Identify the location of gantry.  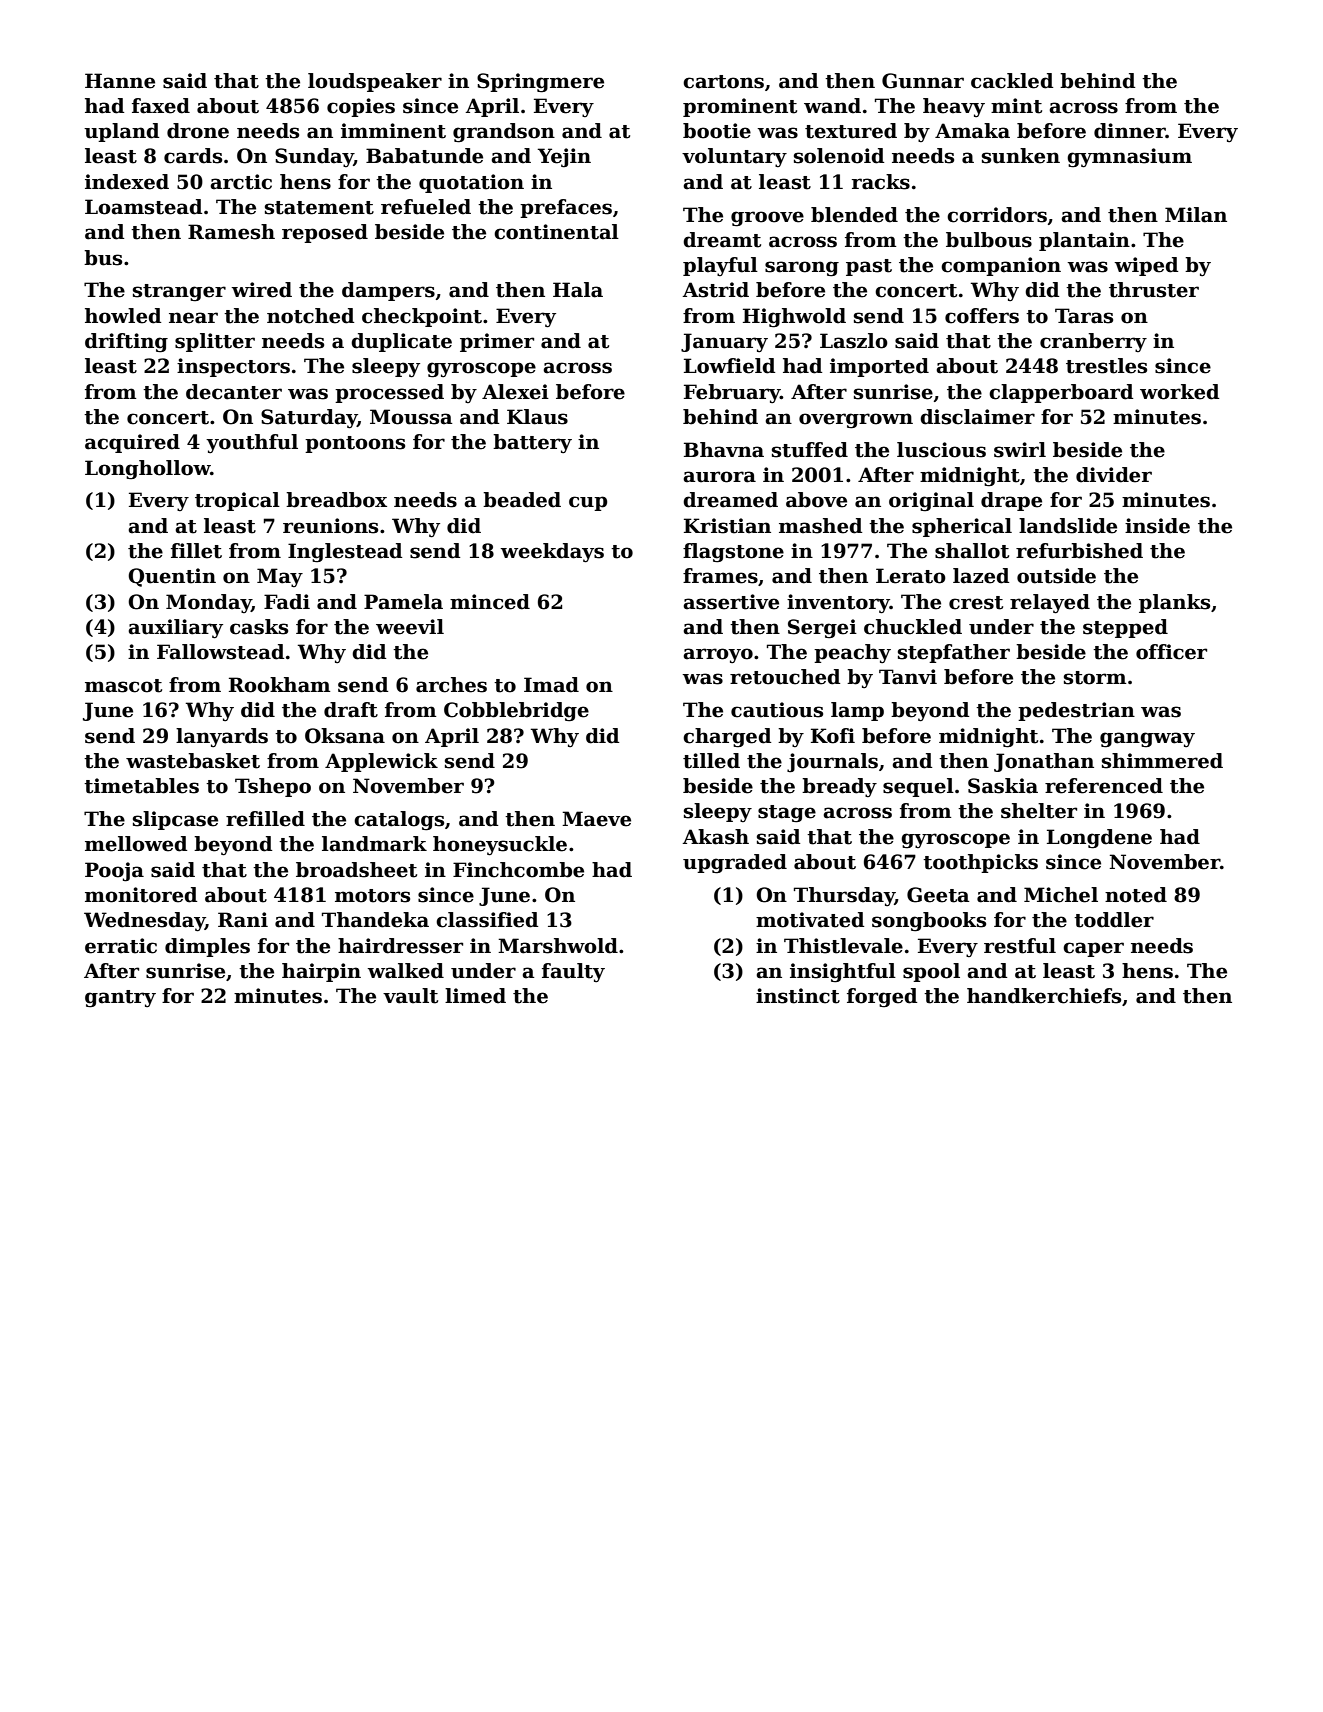
(120, 999).
